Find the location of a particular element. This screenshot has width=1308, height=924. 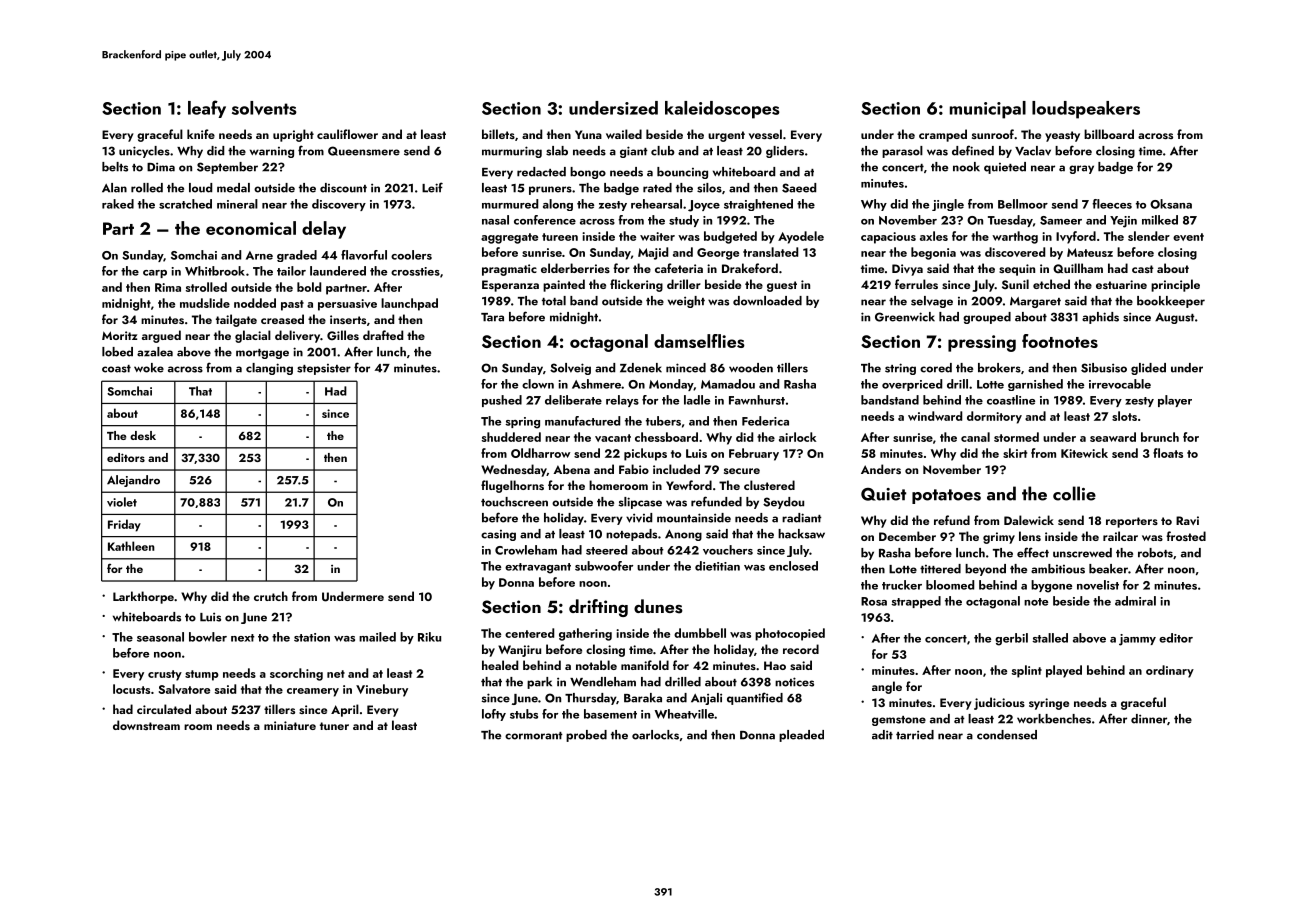

Larkthorpe is located at coordinates (143, 597).
